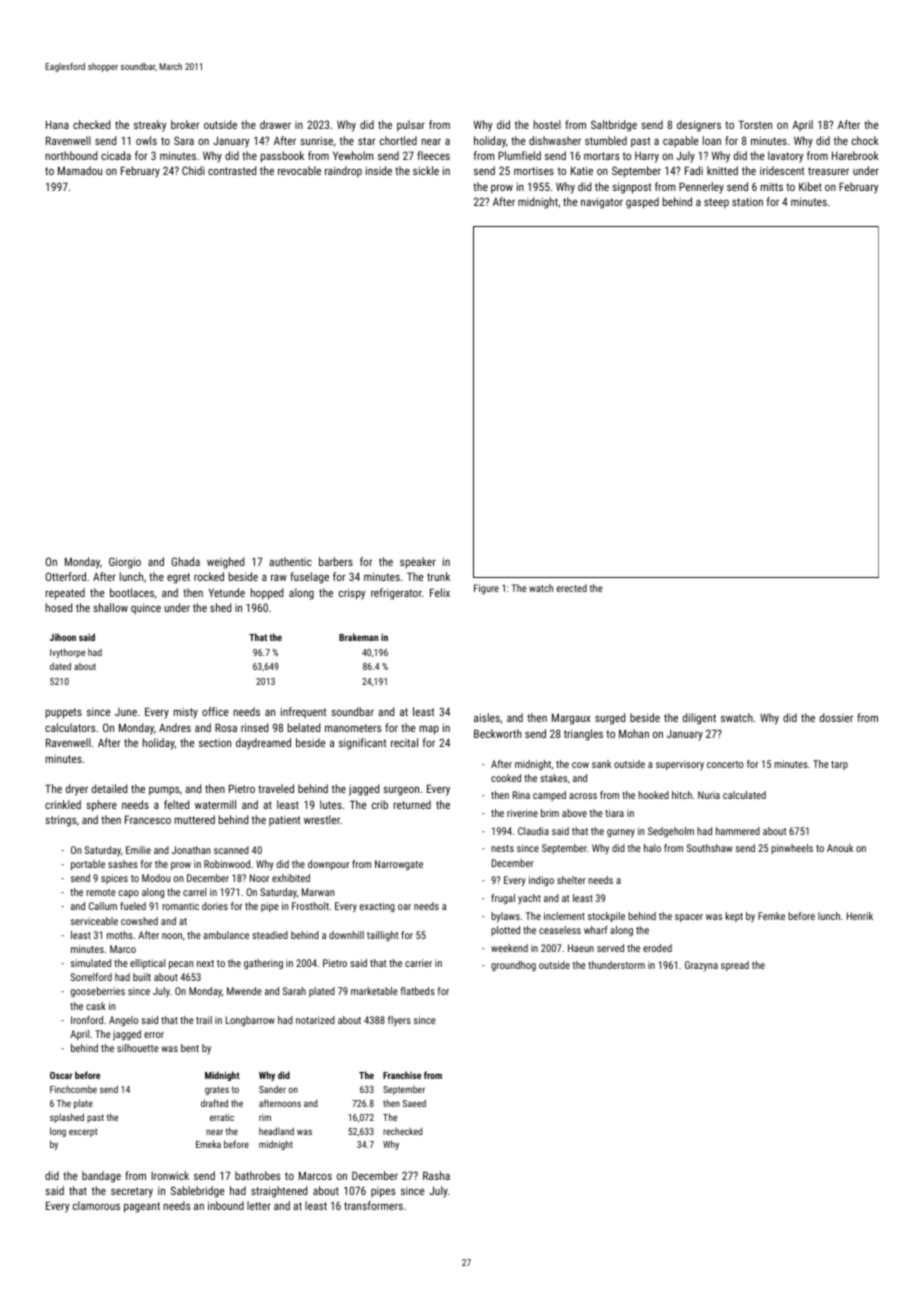 The image size is (924, 1308). Describe the element at coordinates (836, 717) in the image. I see `dossier` at that location.
